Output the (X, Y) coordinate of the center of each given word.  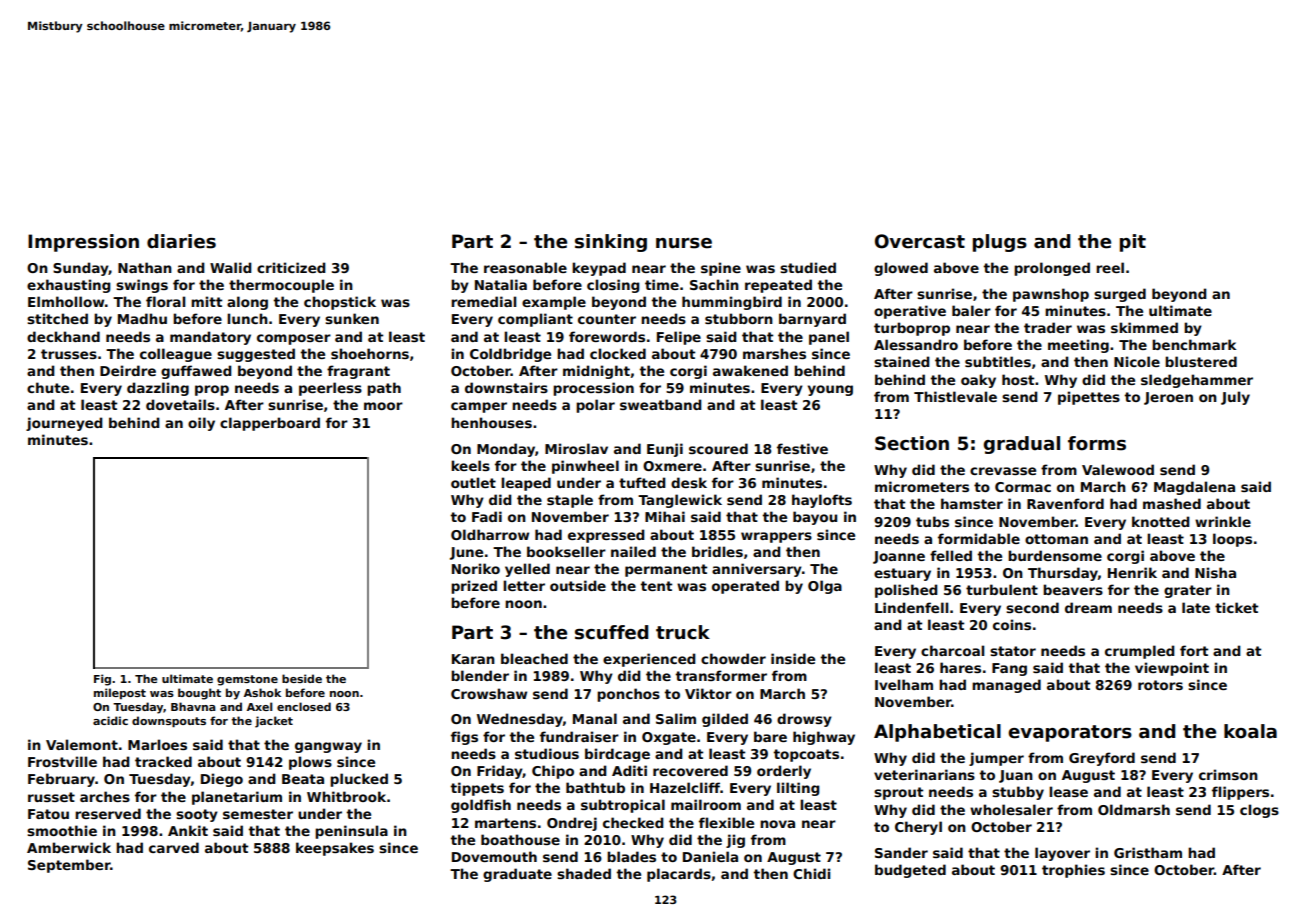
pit (1133, 243)
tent (656, 586)
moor (383, 406)
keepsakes (335, 849)
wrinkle (1223, 521)
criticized (291, 267)
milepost (120, 693)
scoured (718, 448)
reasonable (525, 267)
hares (960, 667)
